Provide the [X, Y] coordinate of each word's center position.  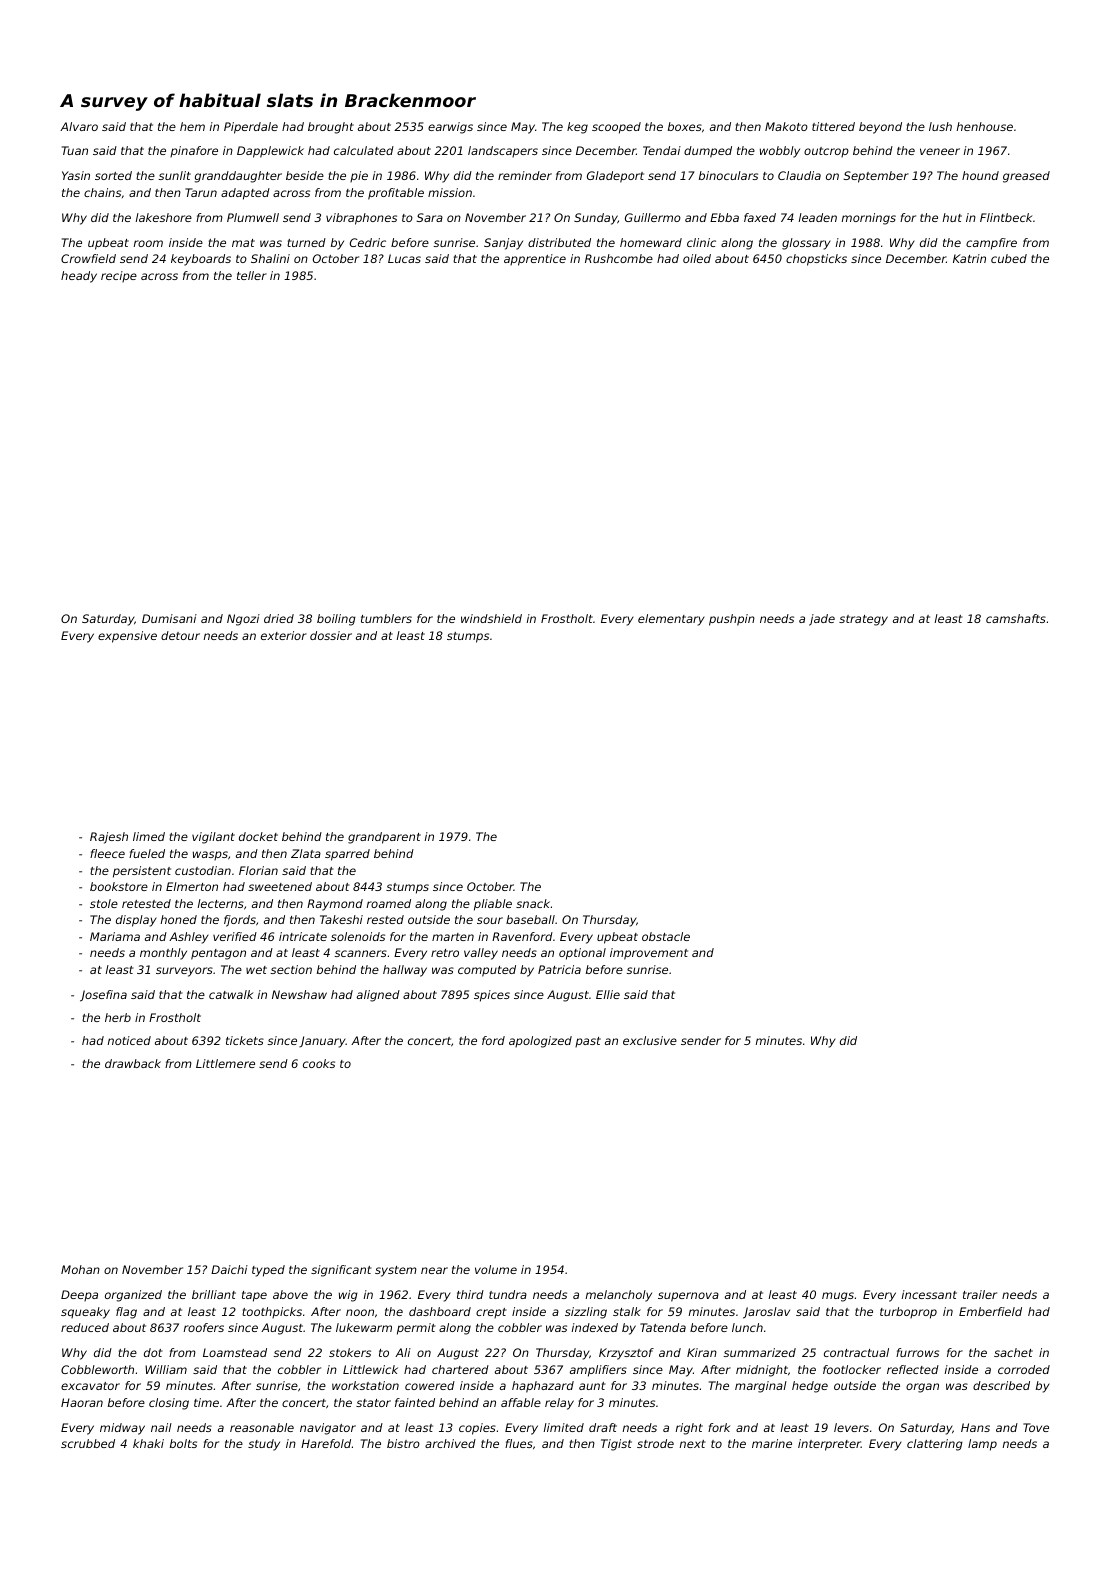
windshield [491, 618]
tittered [833, 126]
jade [822, 620]
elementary [671, 620]
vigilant [213, 838]
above [290, 1294]
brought [331, 128]
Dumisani [169, 618]
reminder [525, 175]
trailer [980, 1294]
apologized [540, 1042]
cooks [319, 1063]
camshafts [1016, 618]
